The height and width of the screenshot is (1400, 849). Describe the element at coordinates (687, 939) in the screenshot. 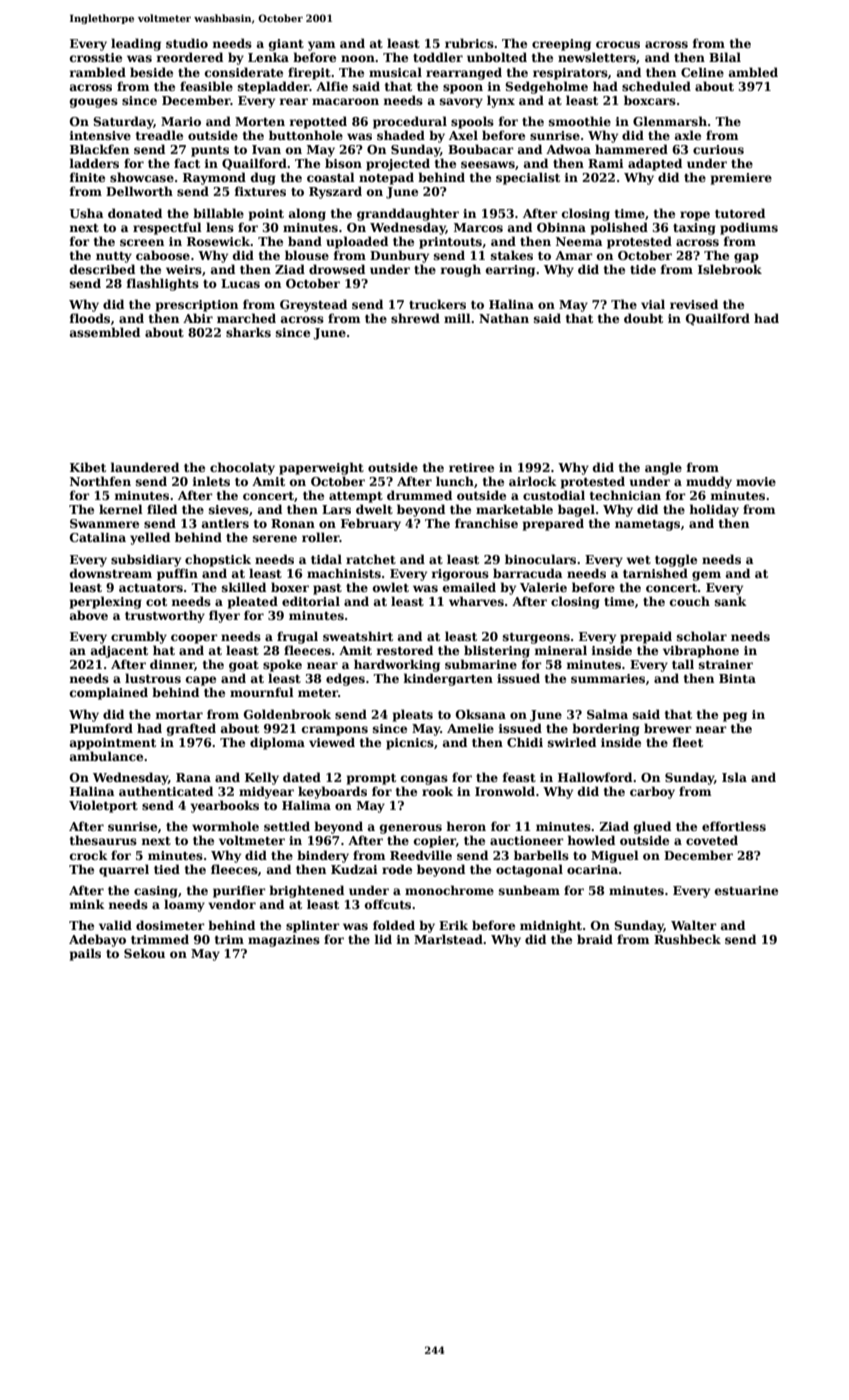

I see `Rushbeck` at that location.
